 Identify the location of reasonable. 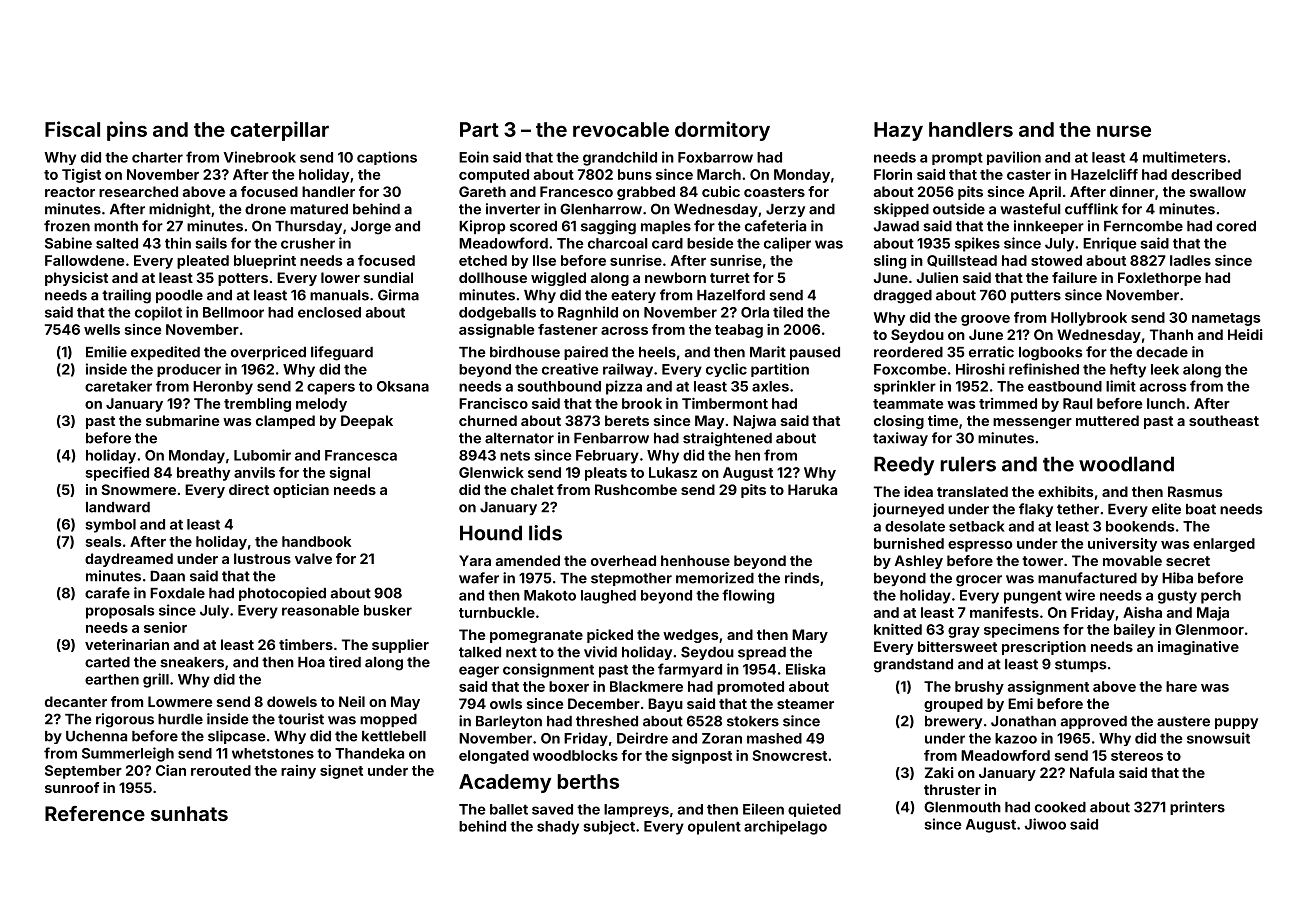
(320, 610).
